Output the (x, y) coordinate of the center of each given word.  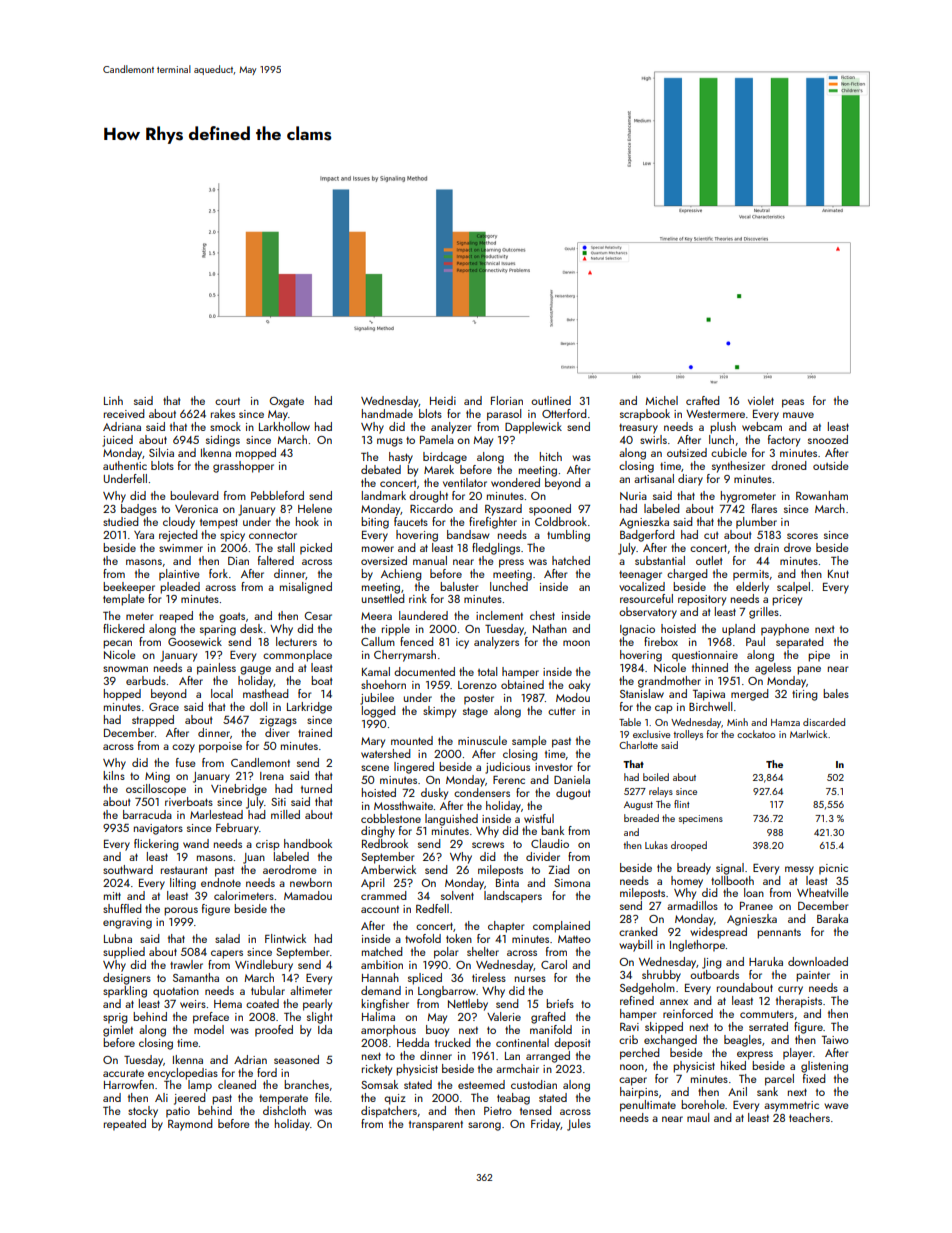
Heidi (443, 400)
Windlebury (264, 966)
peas (793, 403)
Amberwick (388, 869)
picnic (833, 869)
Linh (113, 400)
